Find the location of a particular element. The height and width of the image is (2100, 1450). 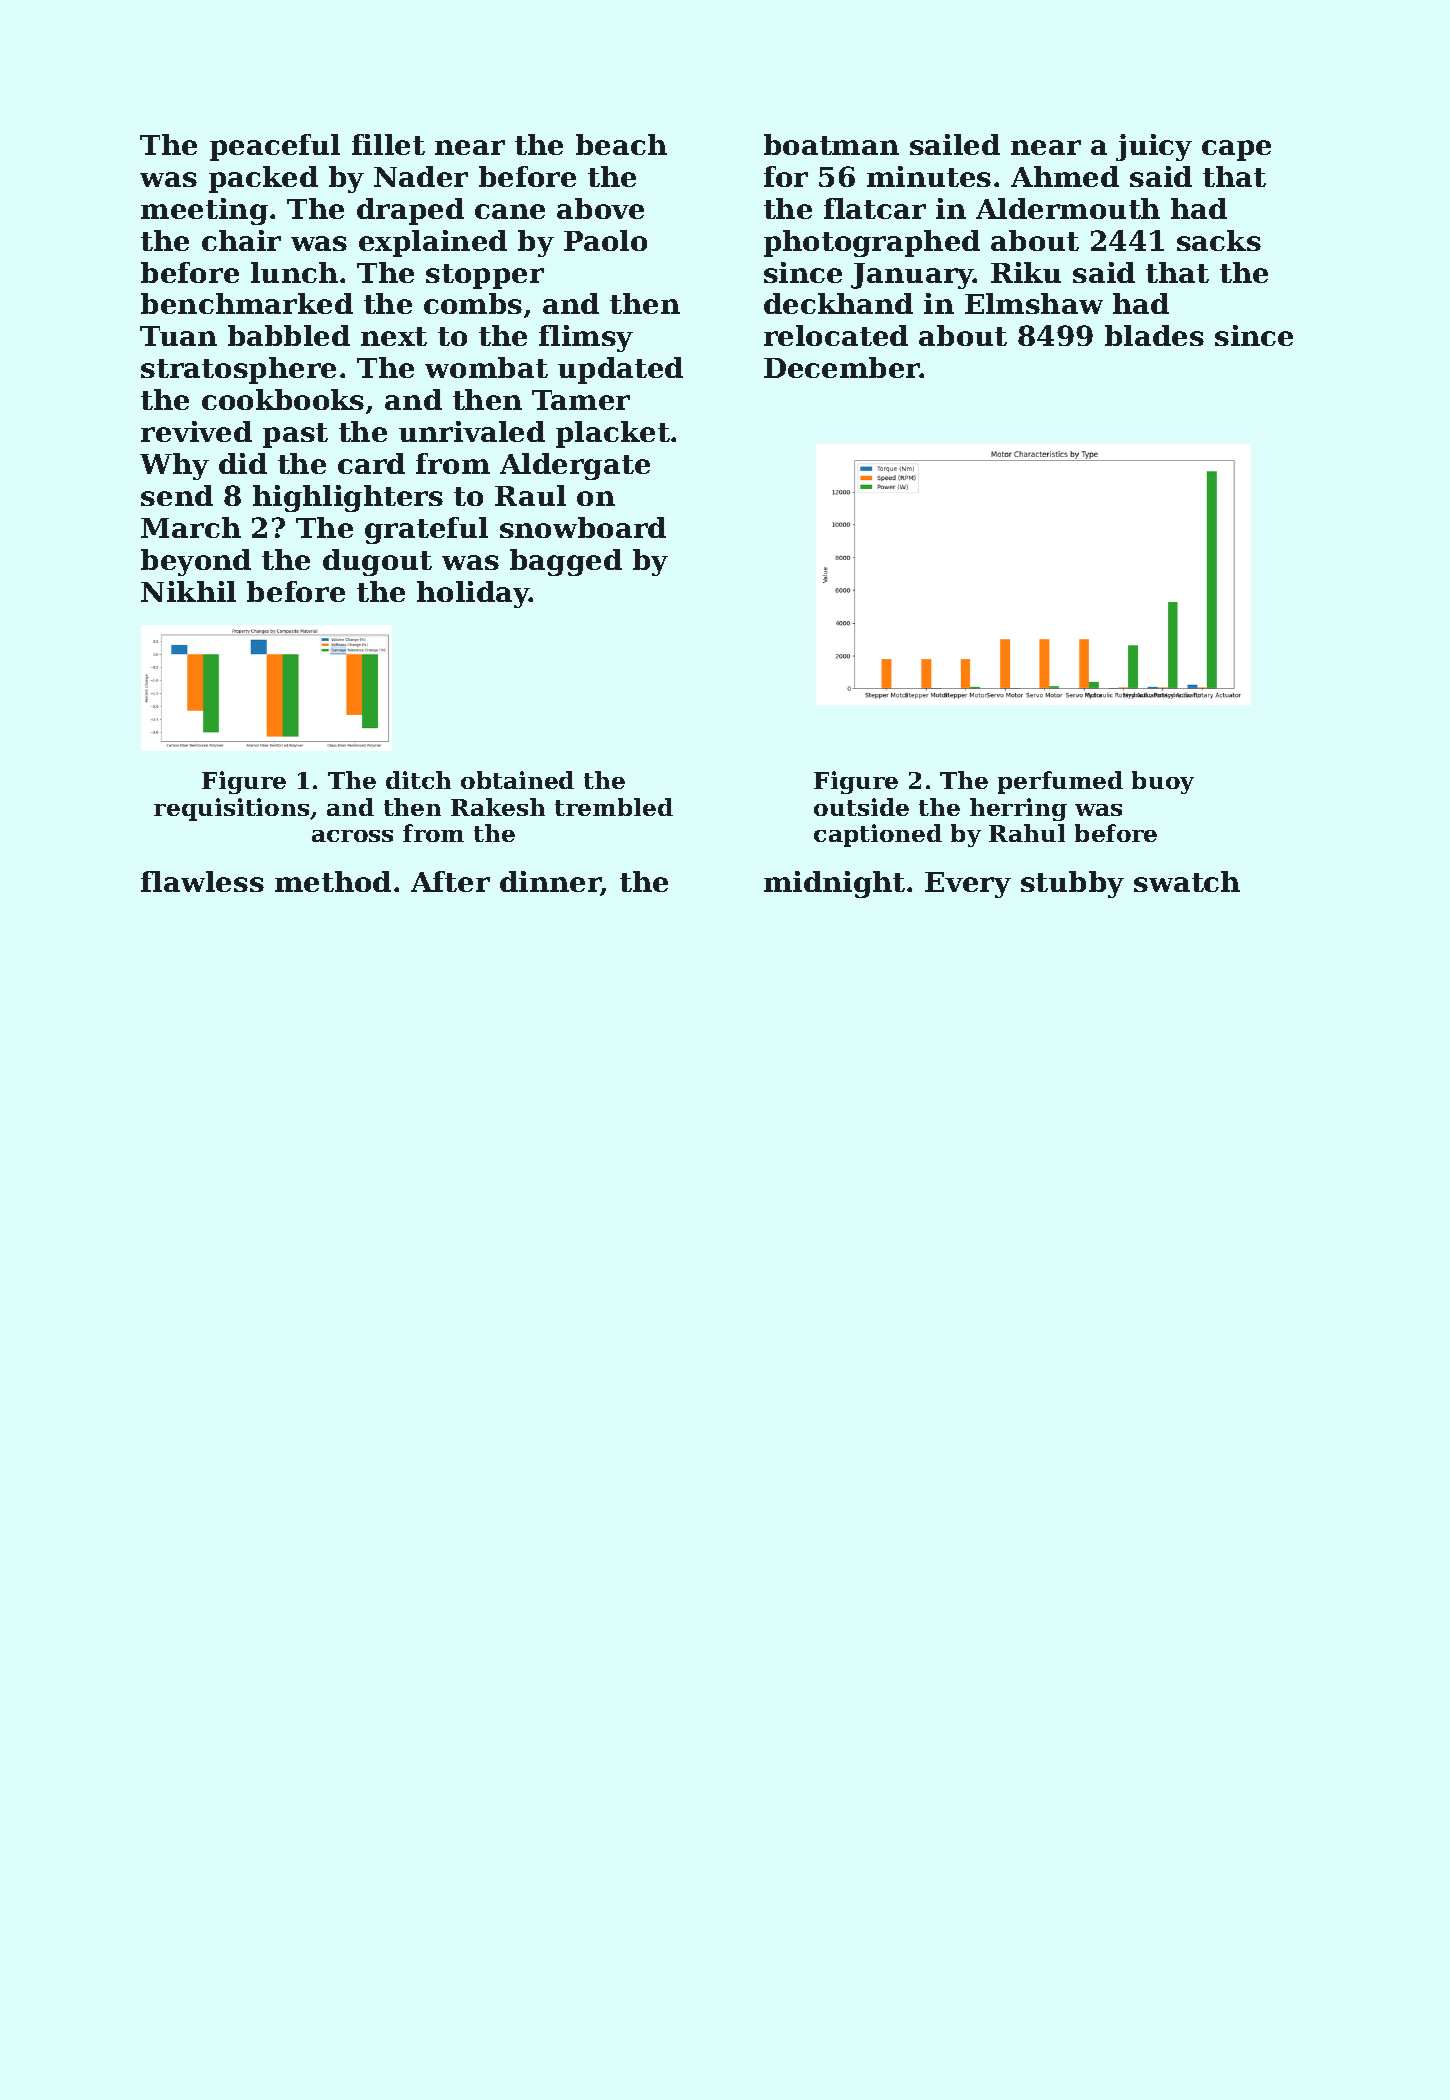

stubby is located at coordinates (1072, 884).
